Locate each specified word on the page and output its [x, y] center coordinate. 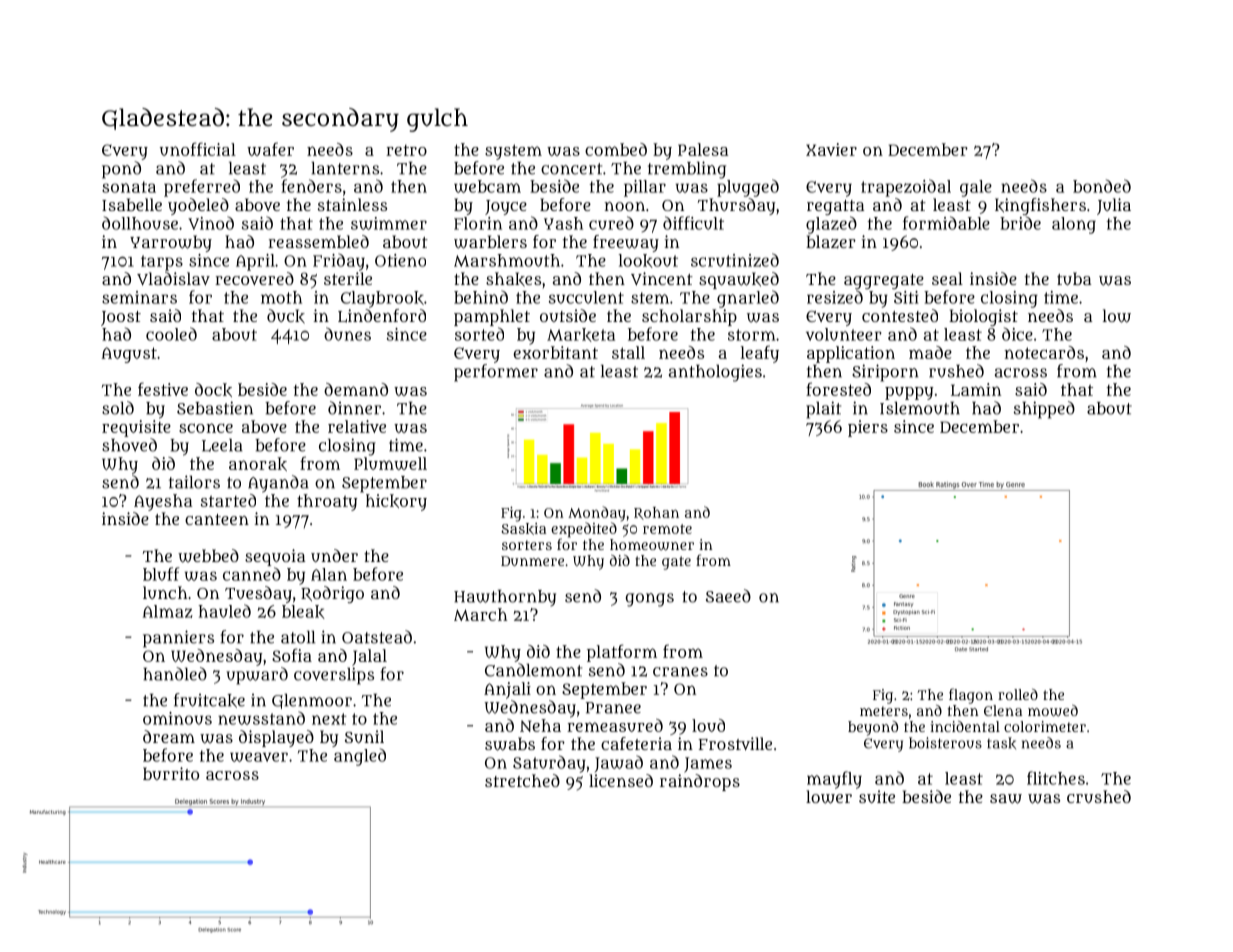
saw [1006, 799]
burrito [171, 773]
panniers [178, 639]
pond [121, 170]
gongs [650, 600]
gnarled [748, 299]
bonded [1102, 186]
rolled [1018, 694]
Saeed [728, 596]
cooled [171, 334]
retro [406, 150]
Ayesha [163, 502]
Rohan [656, 513]
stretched [522, 780]
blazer [831, 241]
